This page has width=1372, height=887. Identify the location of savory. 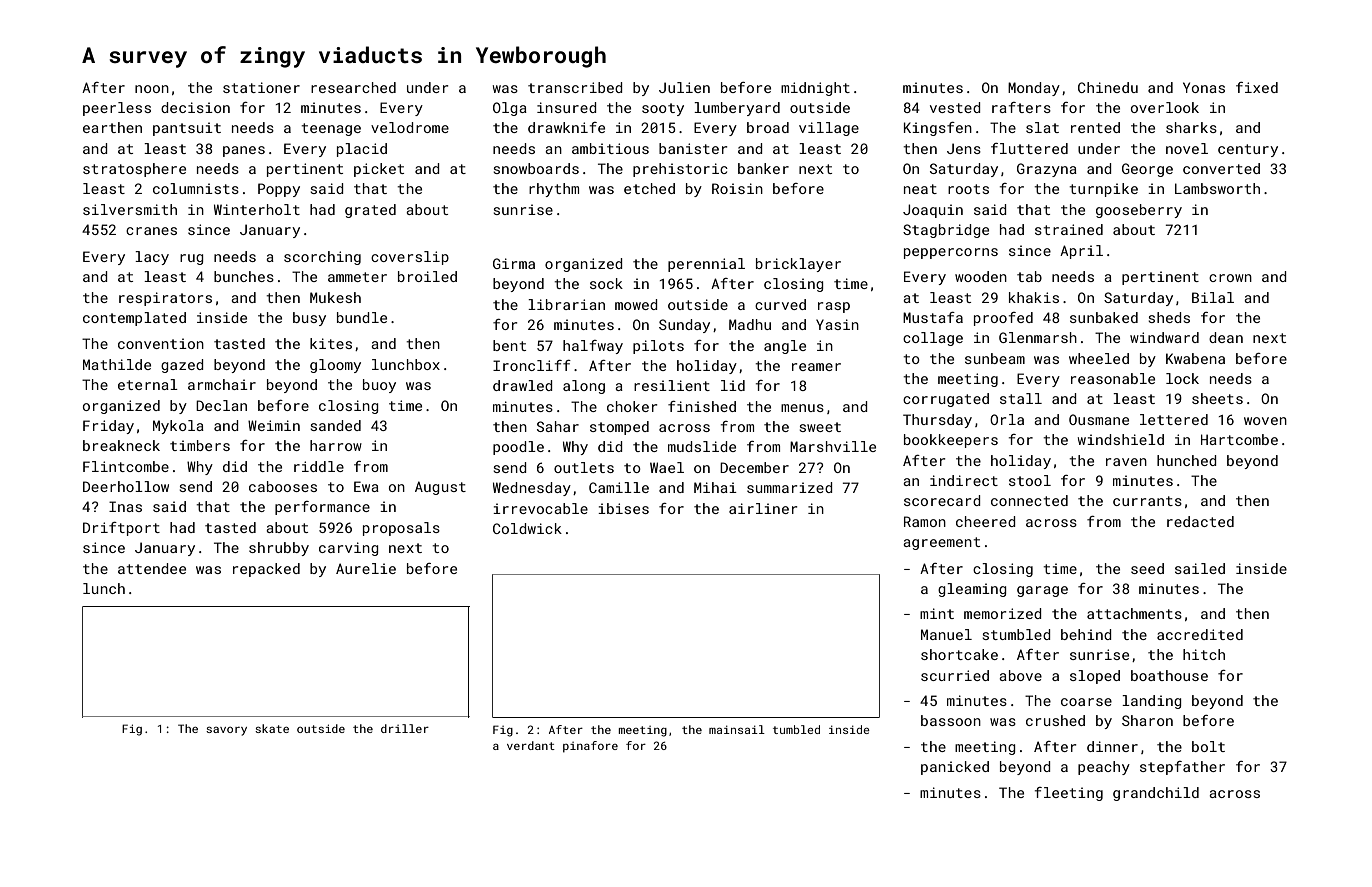
(226, 731).
